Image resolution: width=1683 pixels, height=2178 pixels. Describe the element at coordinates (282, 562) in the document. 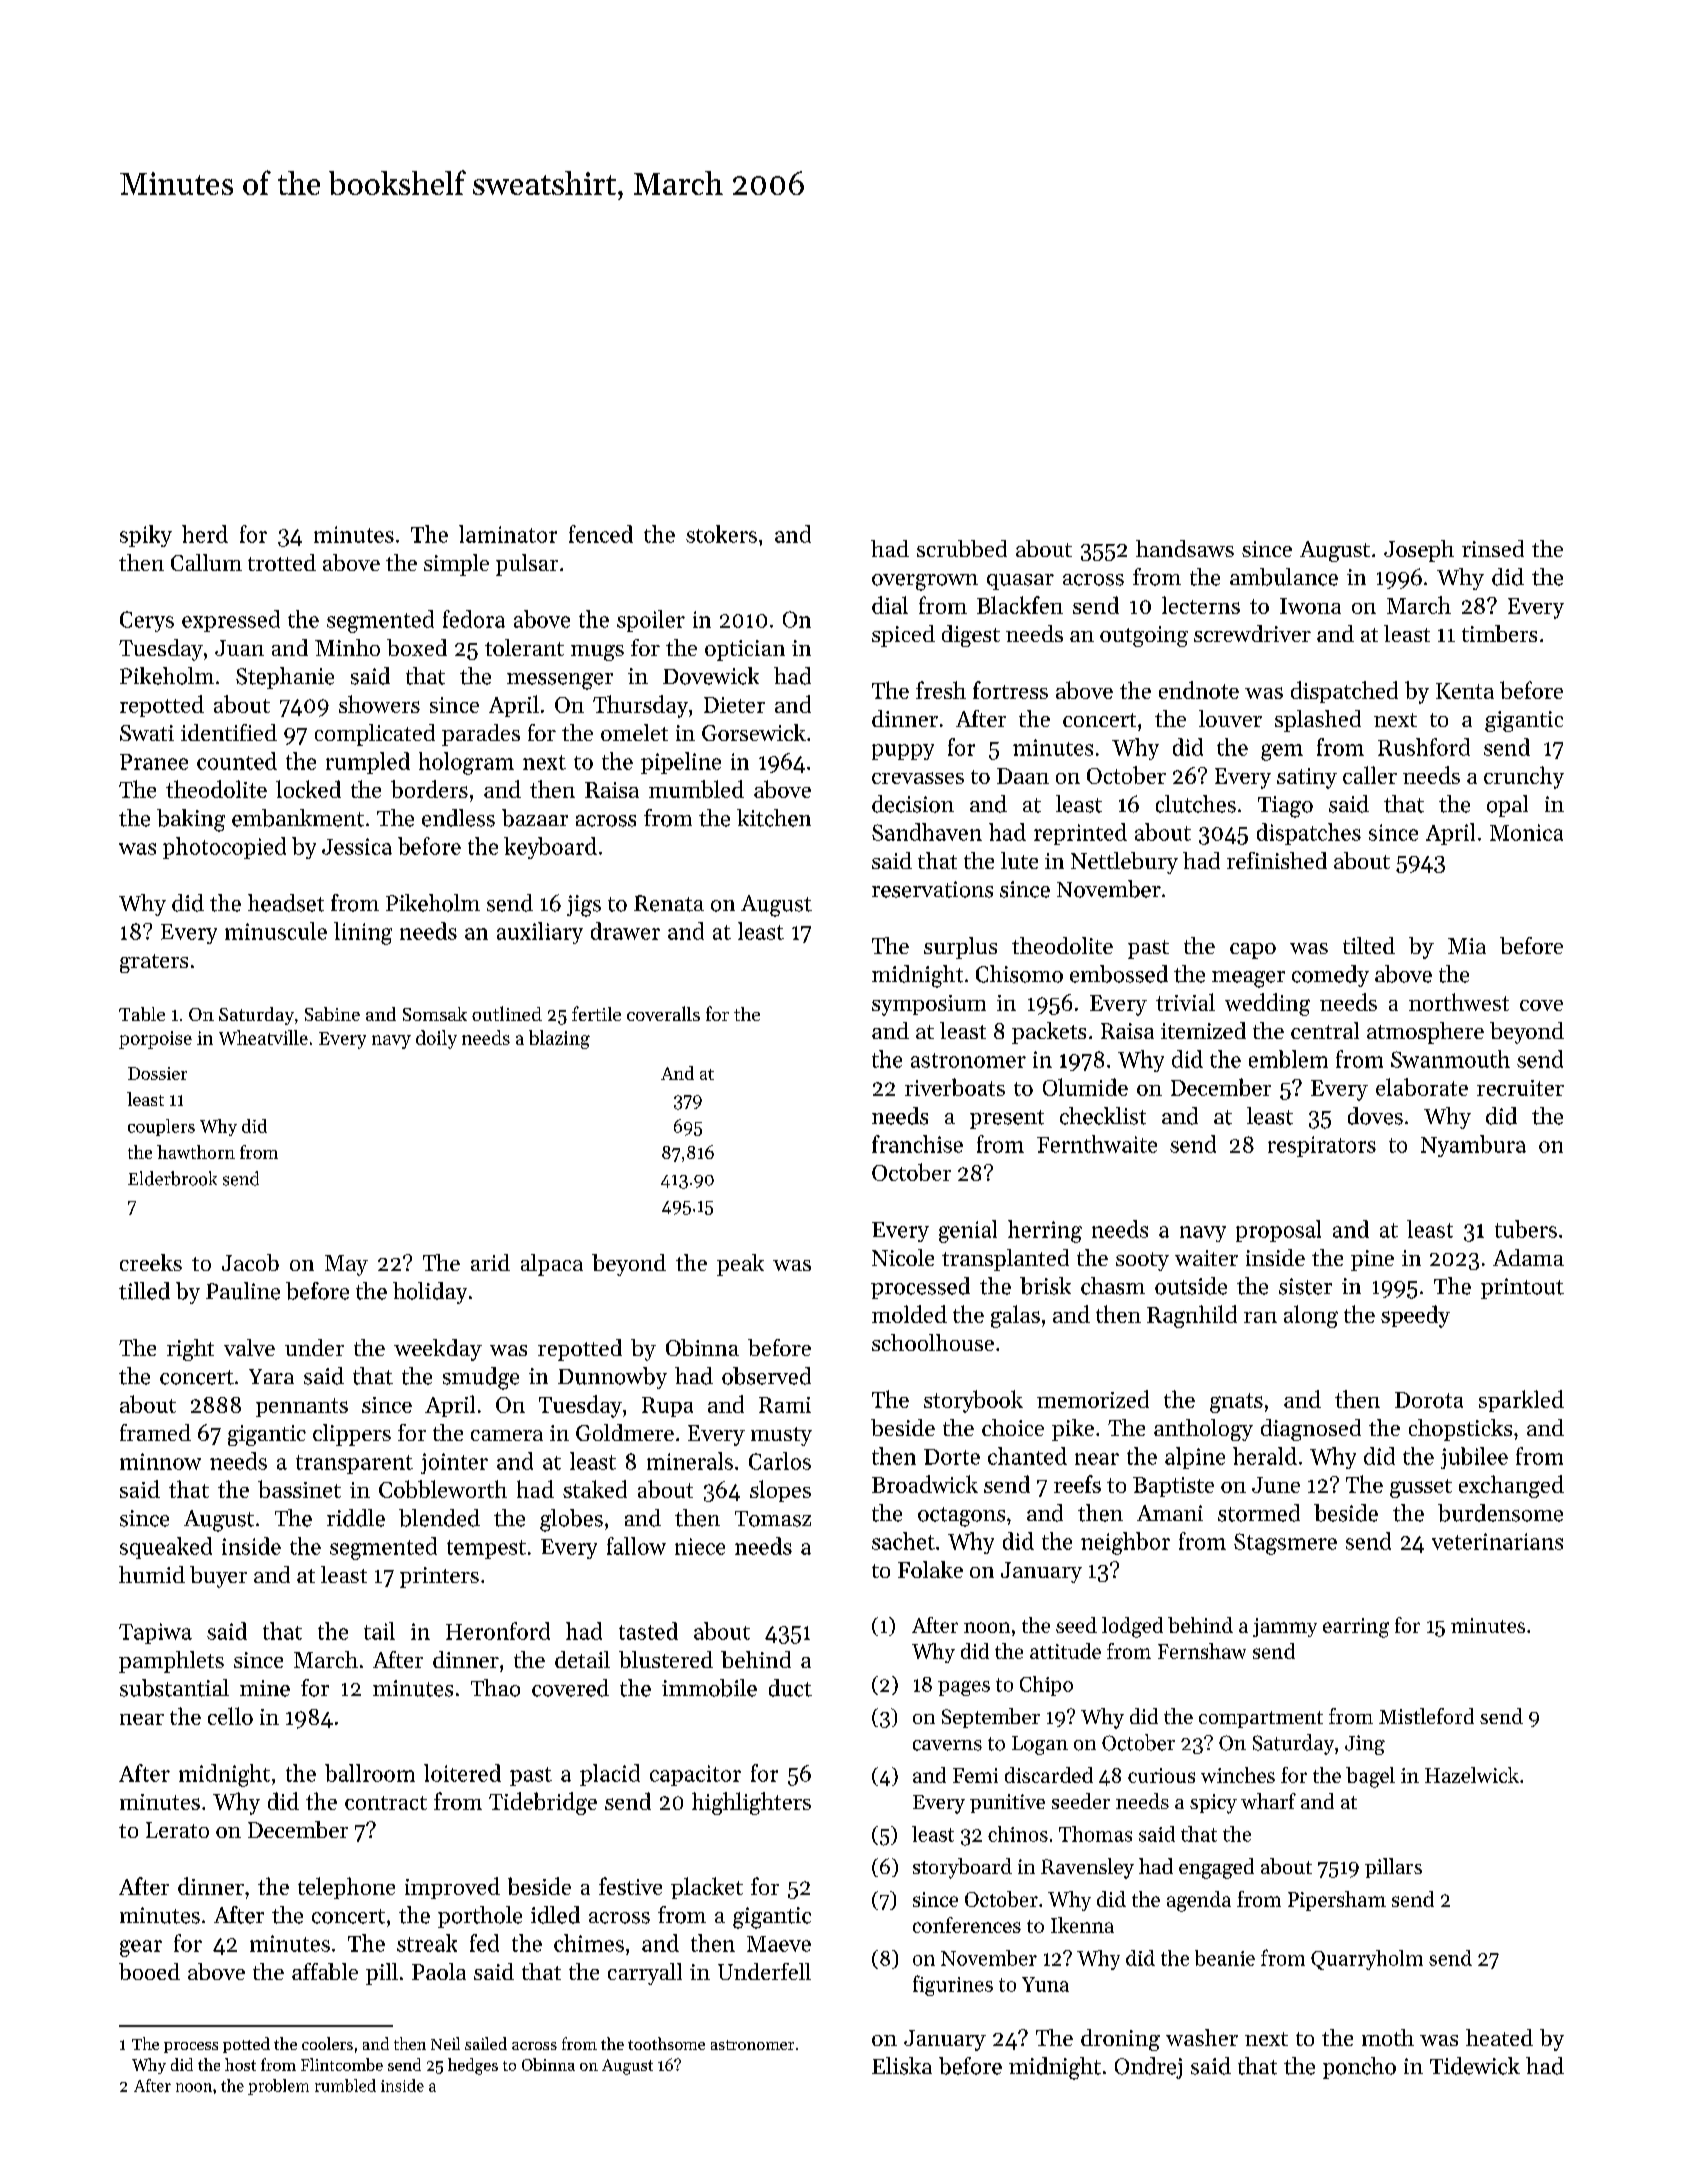

I see `trotted` at that location.
